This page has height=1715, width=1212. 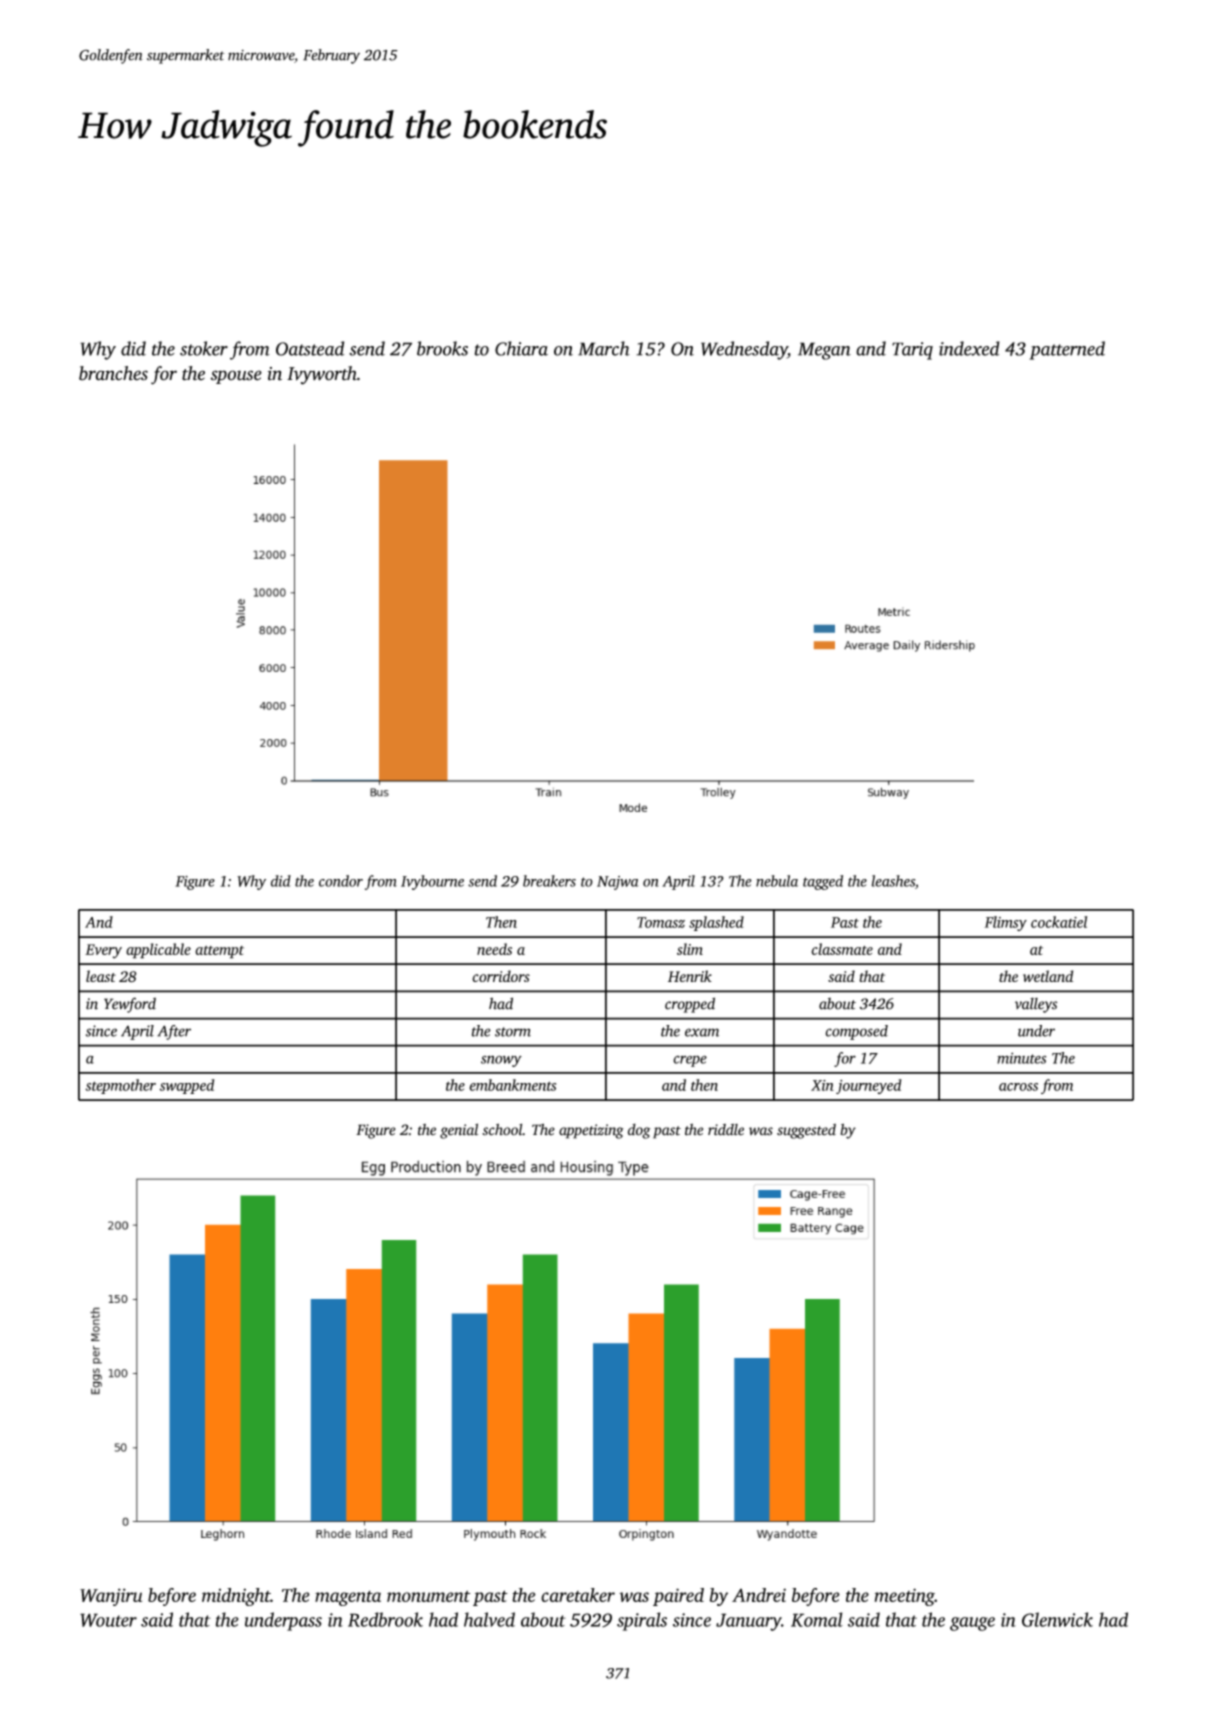 I want to click on attempt, so click(x=219, y=952).
